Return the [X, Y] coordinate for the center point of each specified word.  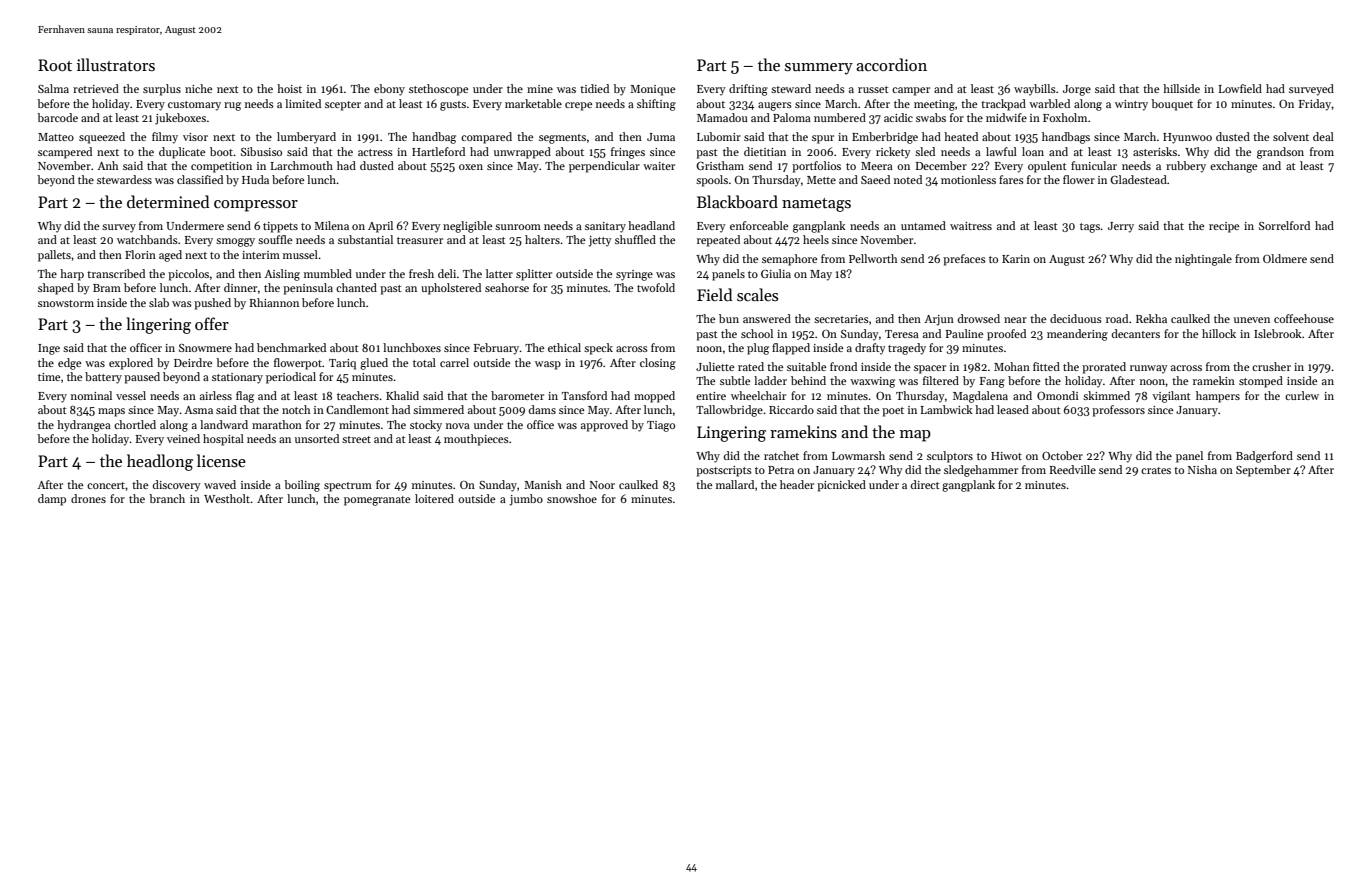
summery [819, 69]
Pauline [964, 333]
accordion [891, 64]
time [49, 377]
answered [767, 318]
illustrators [116, 64]
